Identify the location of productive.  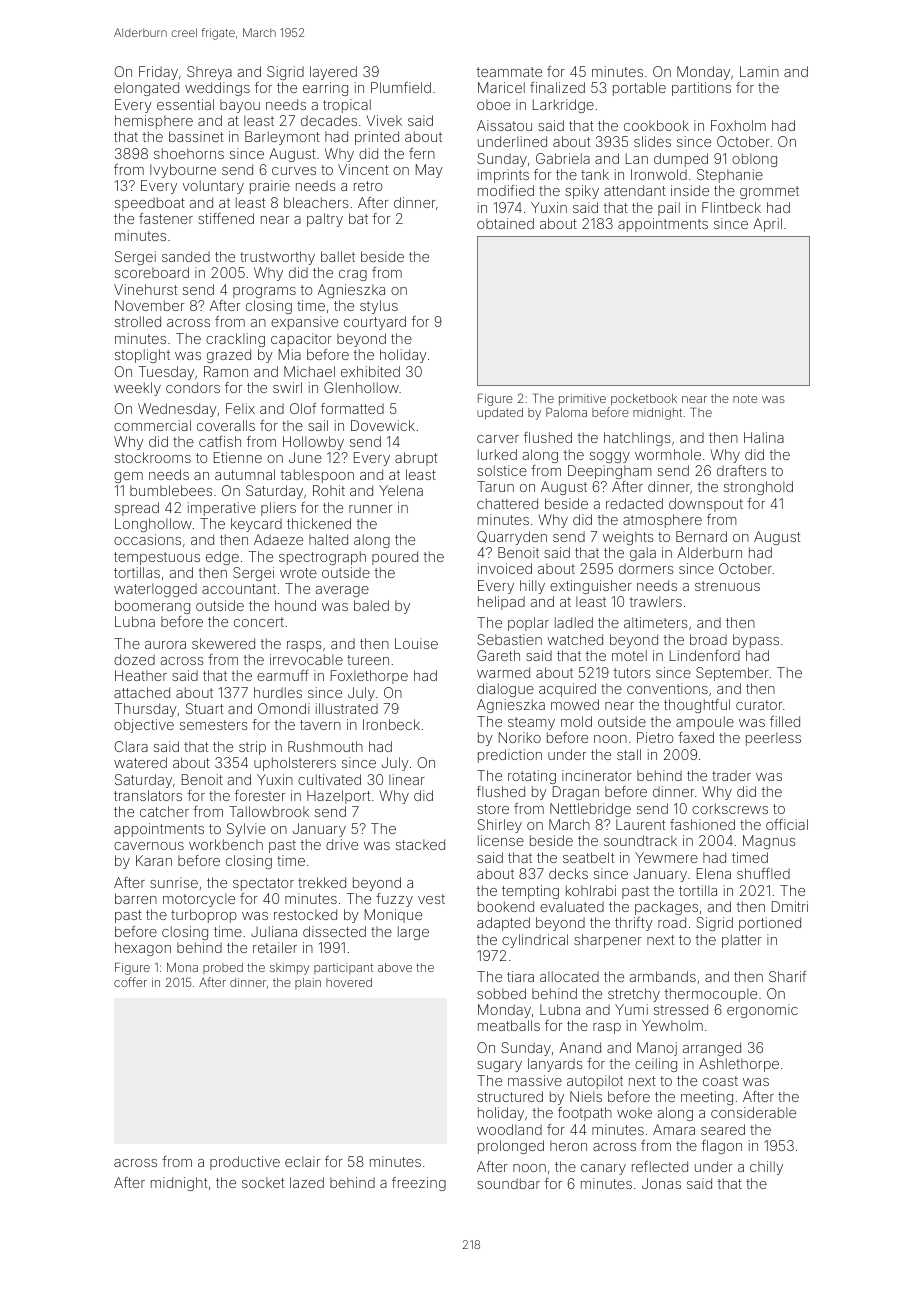
(245, 1163).
